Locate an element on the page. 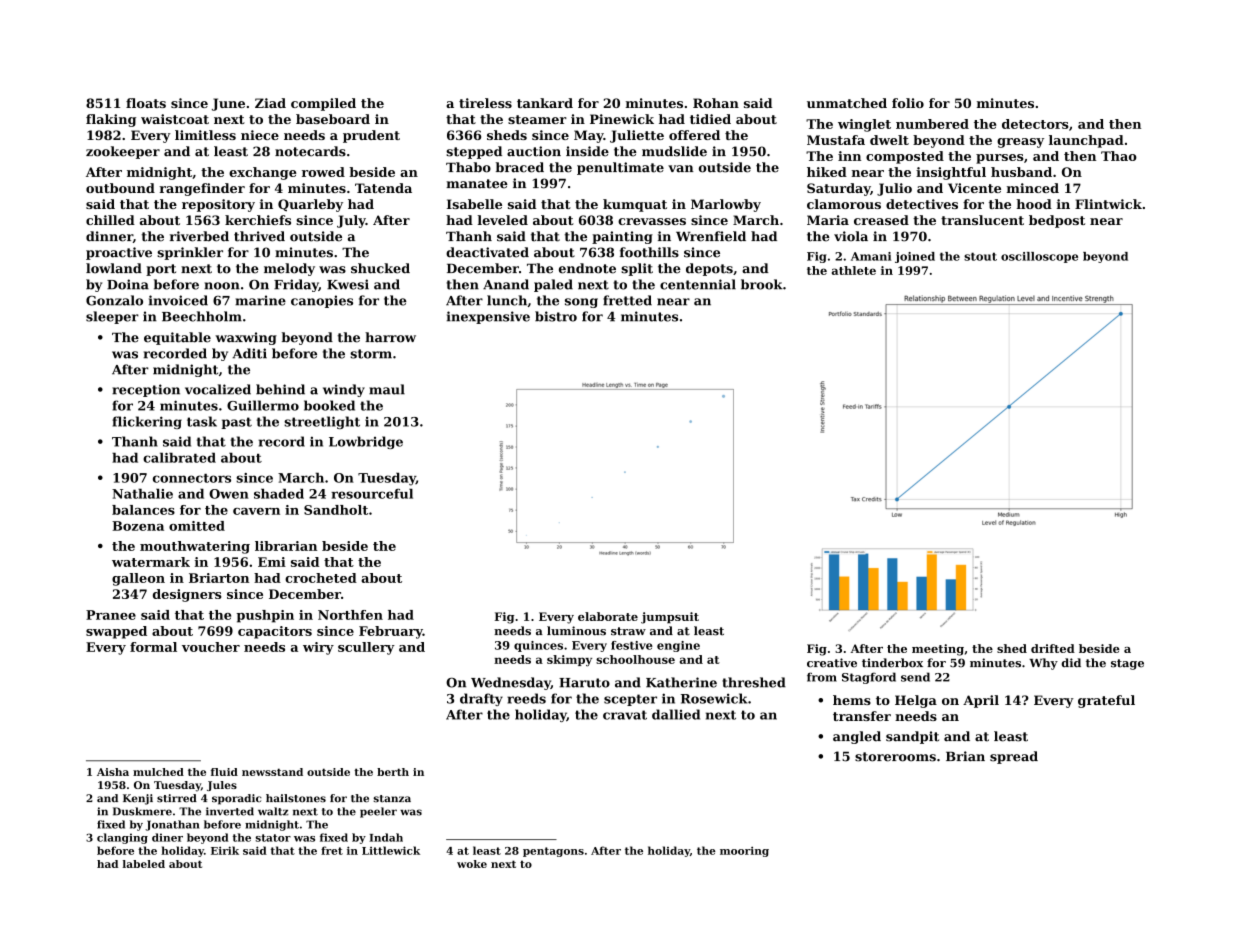 This image has width=1233, height=952. Vicente is located at coordinates (974, 188).
